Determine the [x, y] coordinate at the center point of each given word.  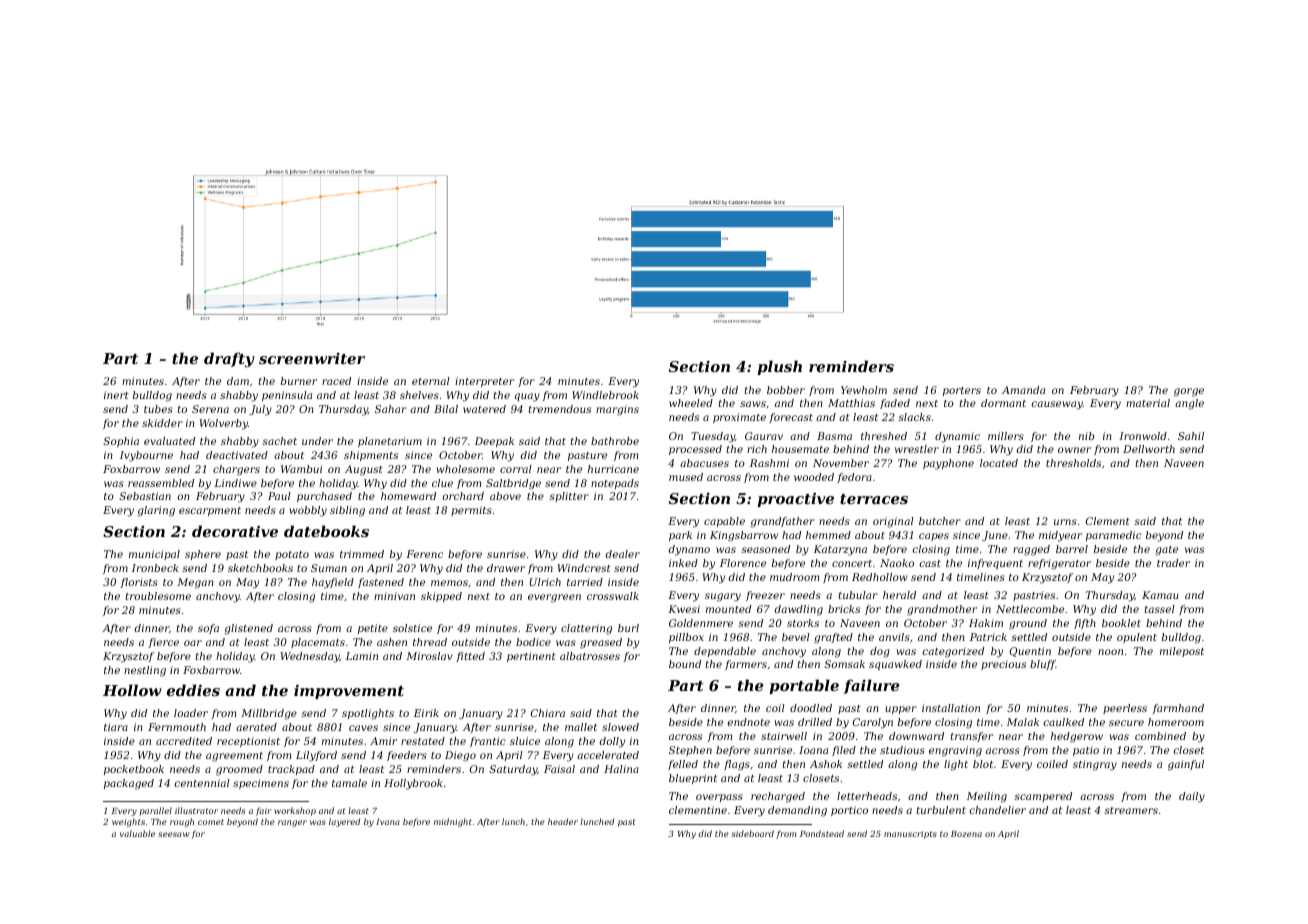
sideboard [752, 833]
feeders [407, 756]
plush [779, 367]
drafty [229, 360]
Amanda [1023, 390]
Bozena [966, 834]
